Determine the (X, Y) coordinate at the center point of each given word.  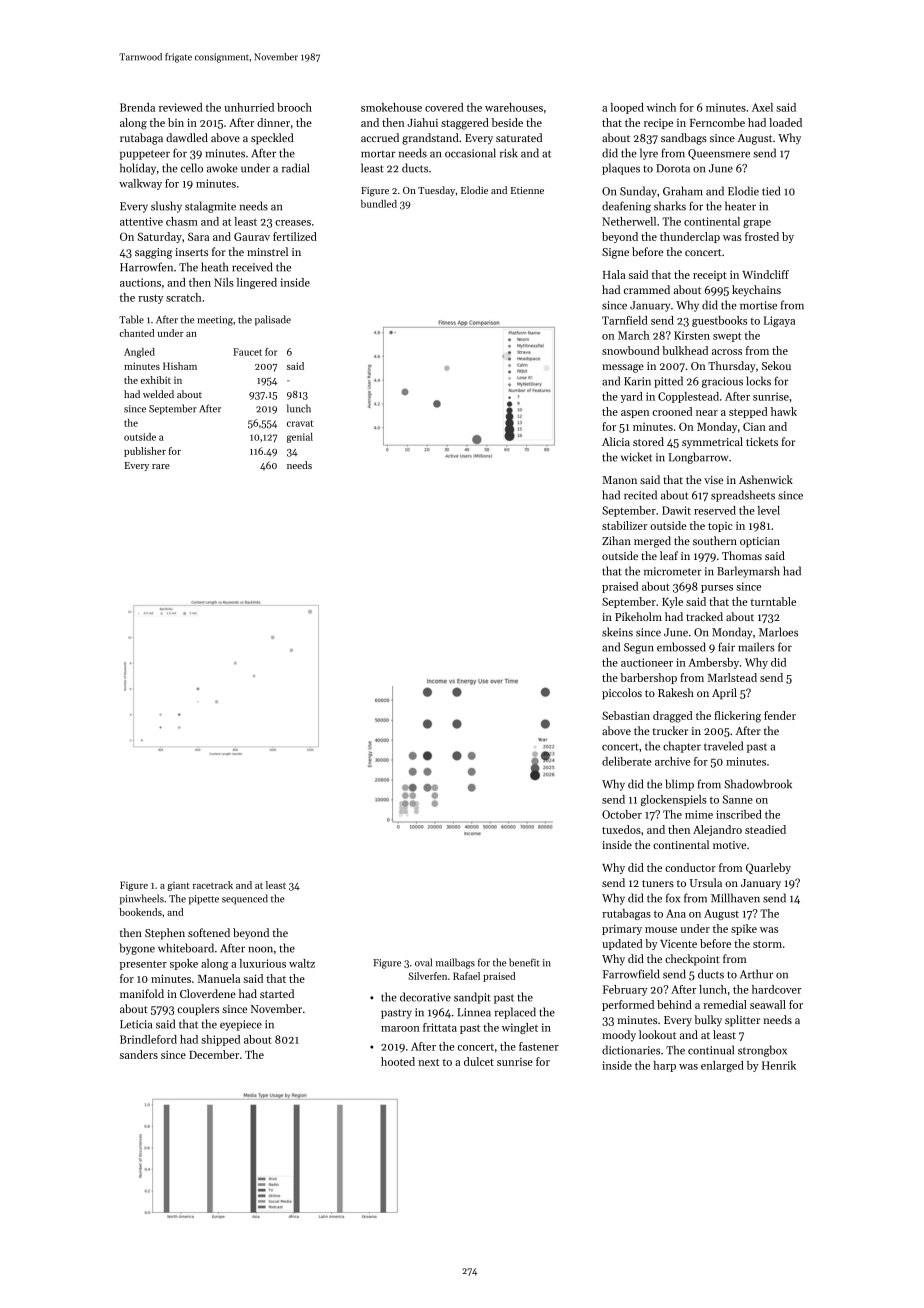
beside (507, 122)
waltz (302, 963)
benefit (524, 962)
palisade (273, 320)
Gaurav (252, 236)
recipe (658, 124)
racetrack (213, 885)
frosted (762, 236)
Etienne (527, 190)
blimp (679, 785)
